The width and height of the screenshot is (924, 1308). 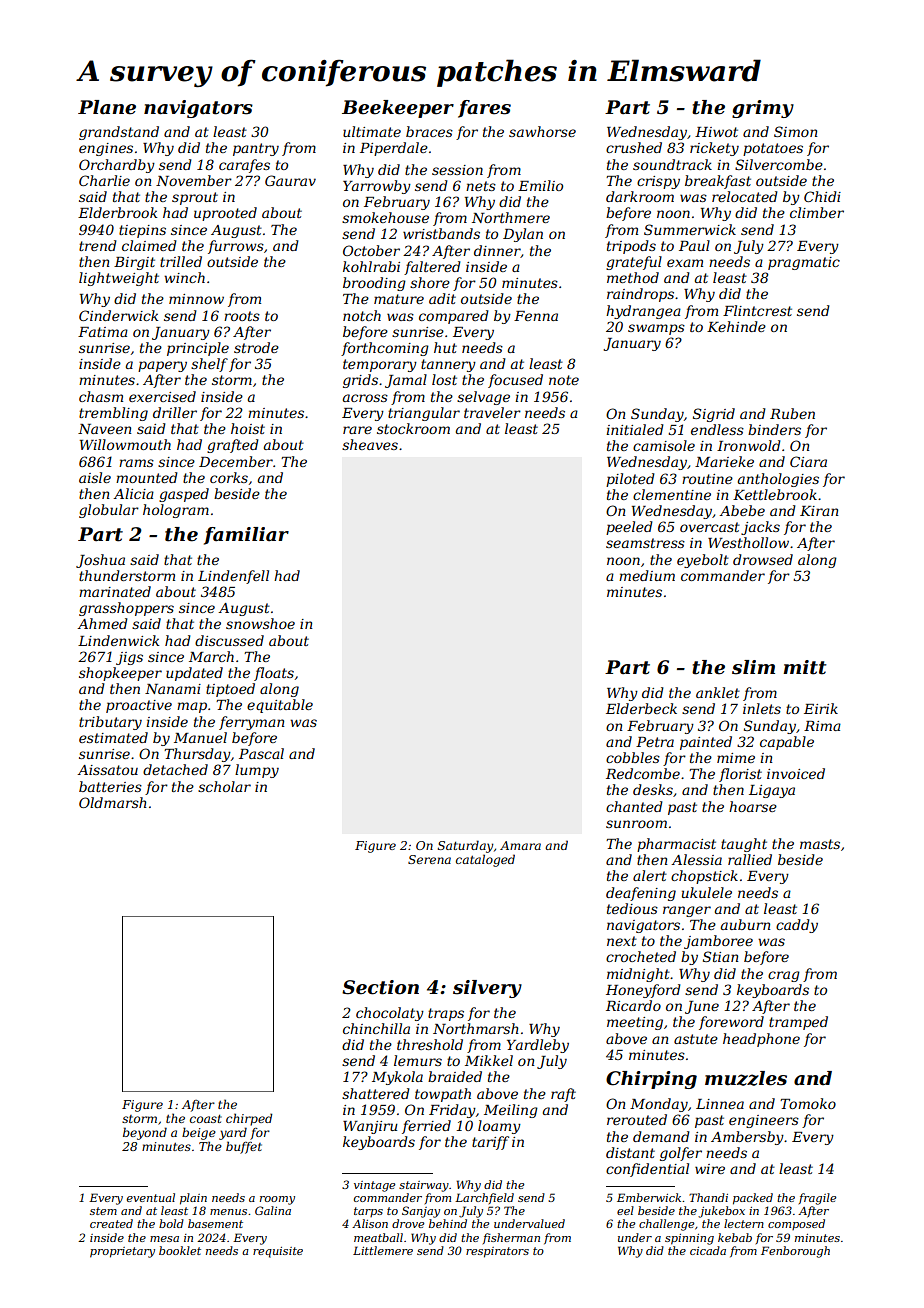 What do you see at coordinates (175, 769) in the screenshot?
I see `detached` at bounding box center [175, 769].
